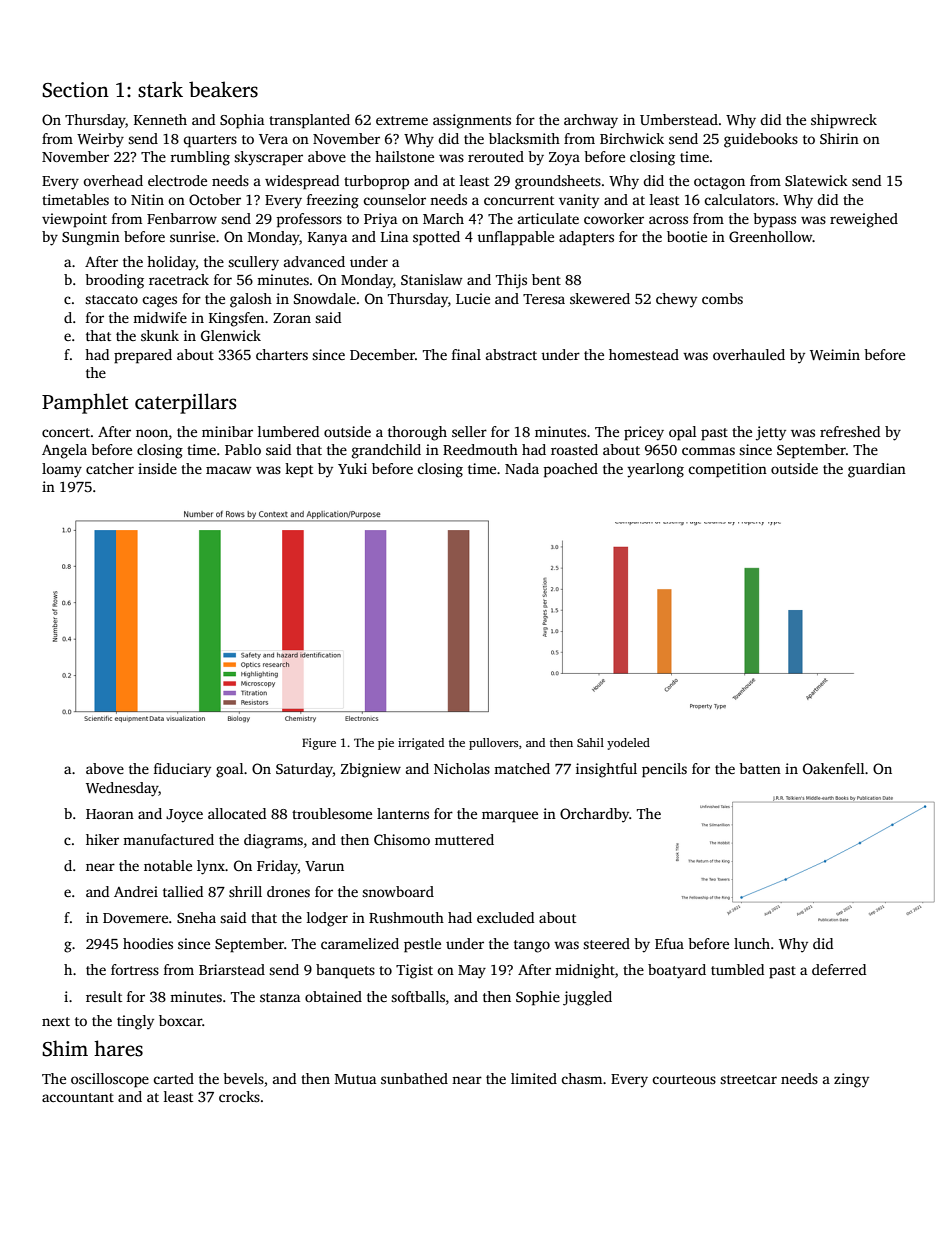 This screenshot has width=952, height=1233. Describe the element at coordinates (760, 768) in the screenshot. I see `batten` at that location.
